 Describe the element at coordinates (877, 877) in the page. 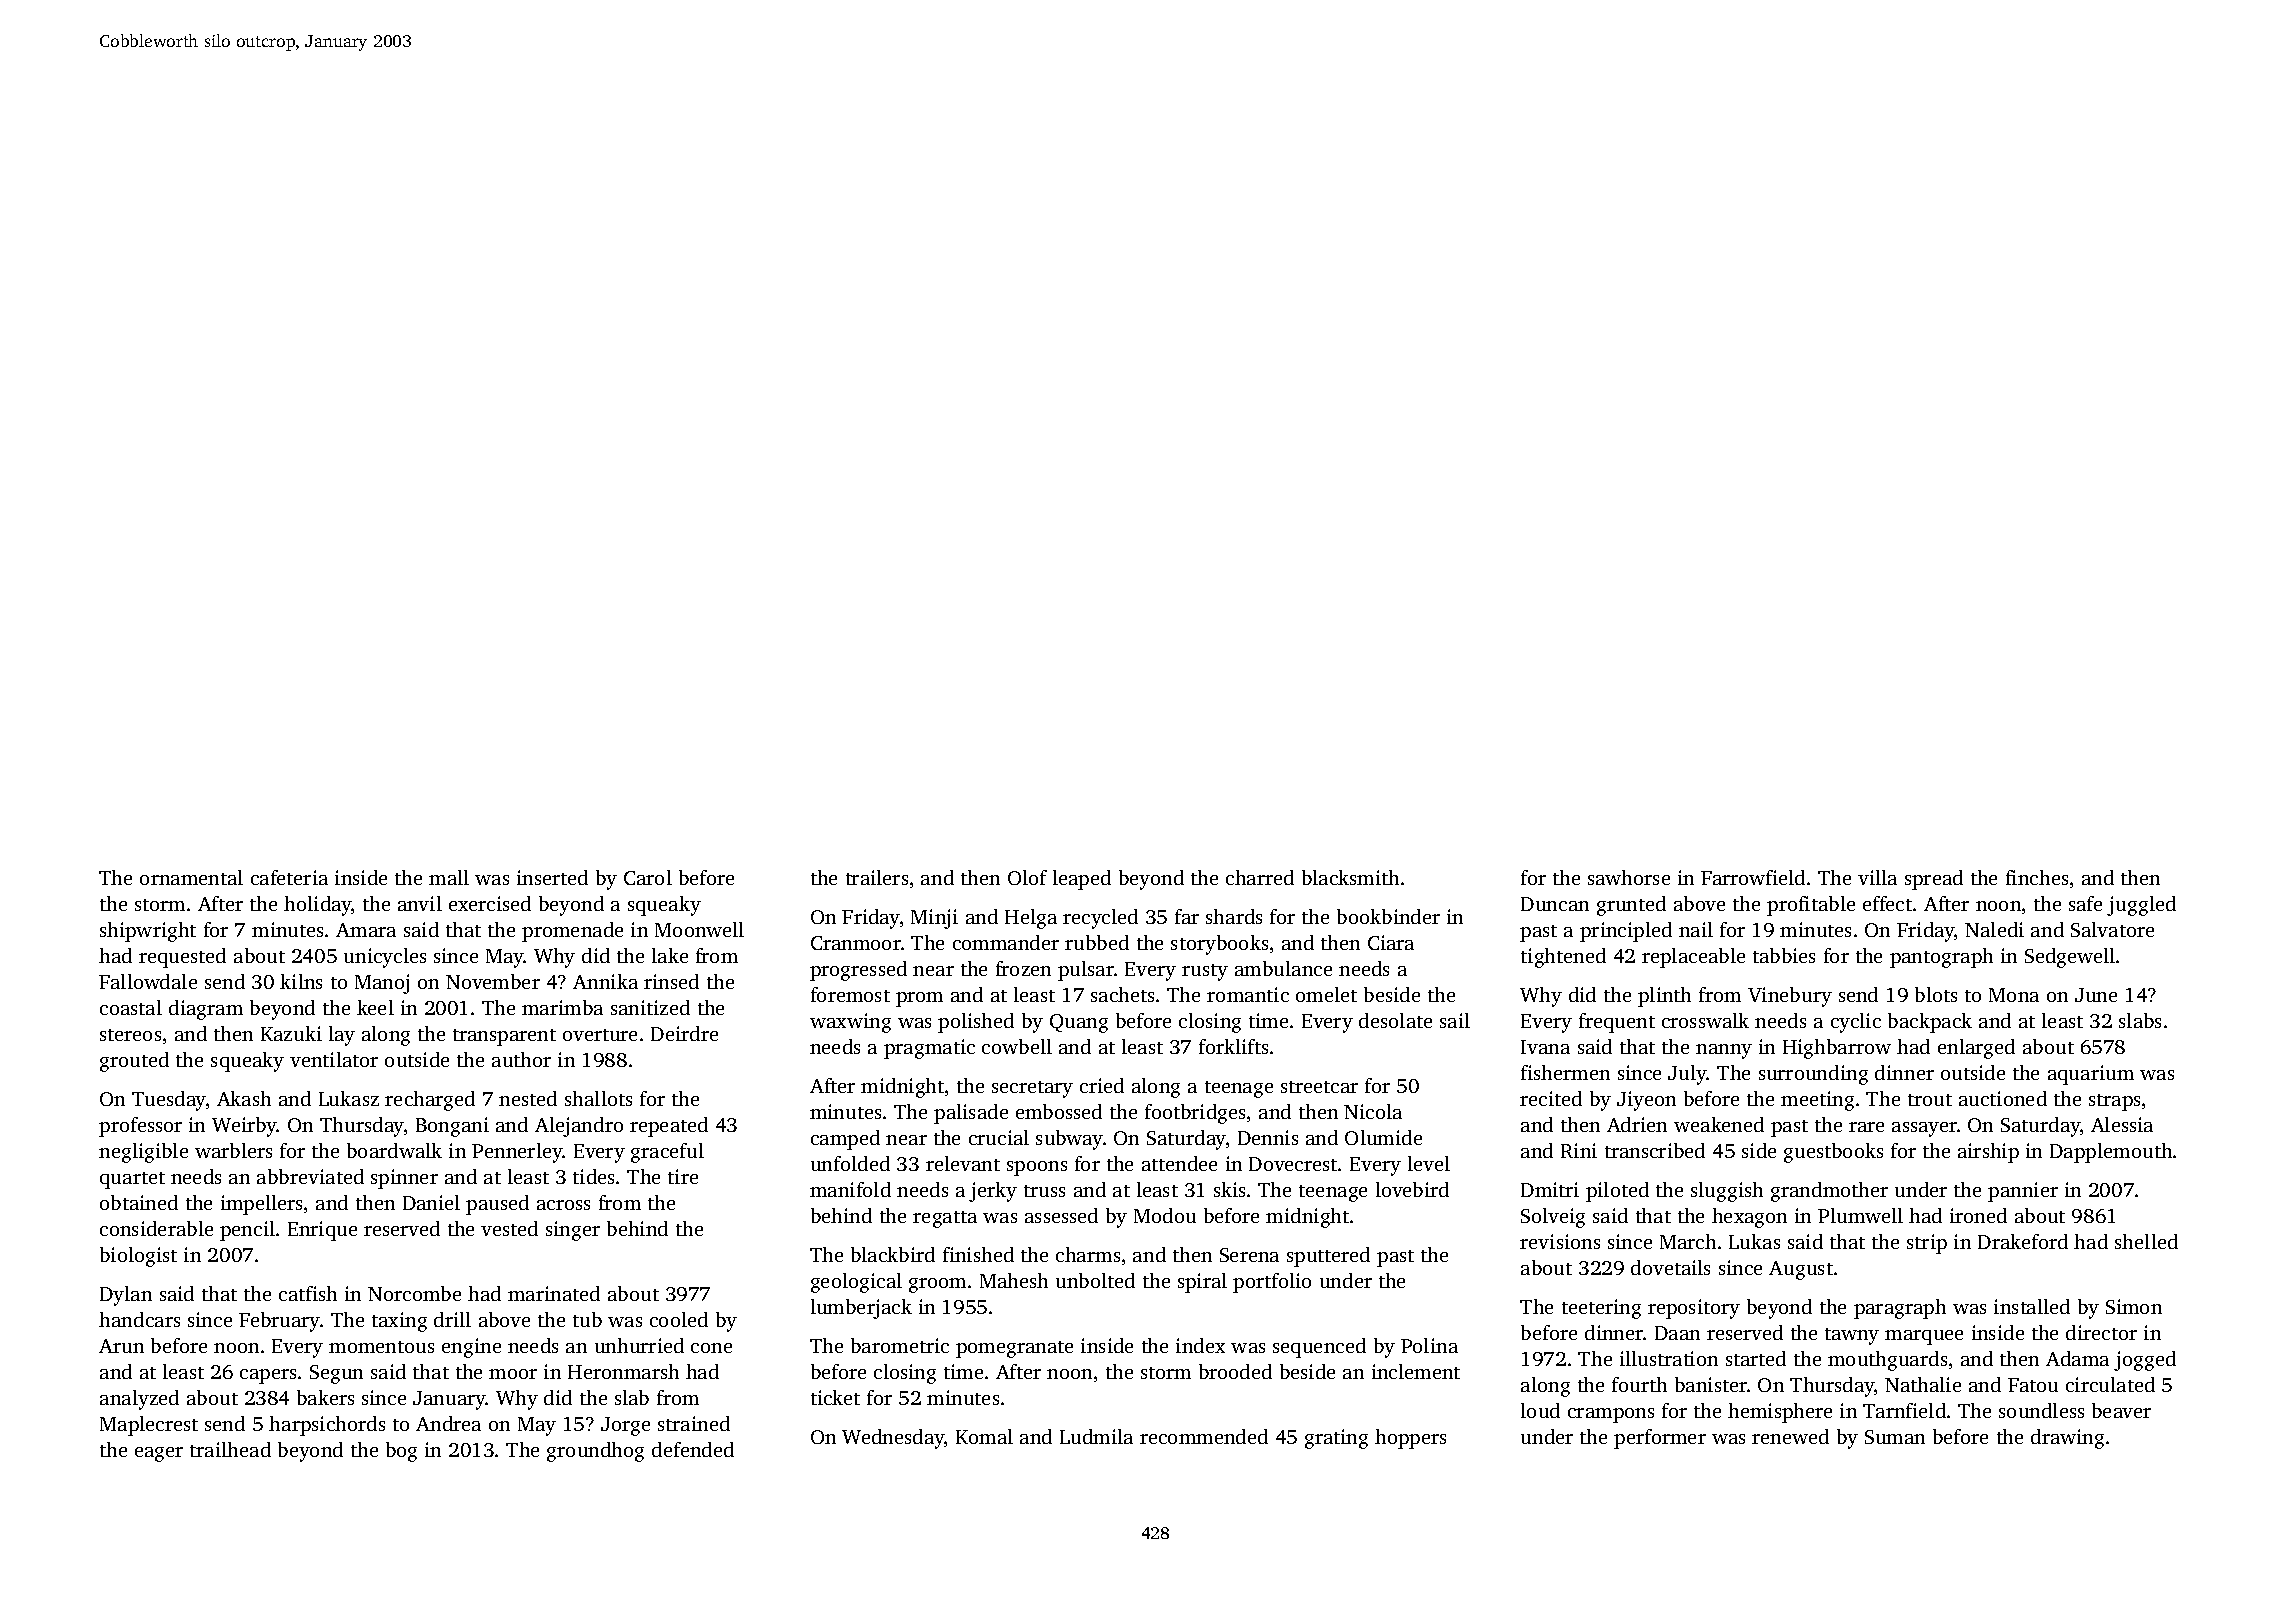

I see `trailers` at that location.
